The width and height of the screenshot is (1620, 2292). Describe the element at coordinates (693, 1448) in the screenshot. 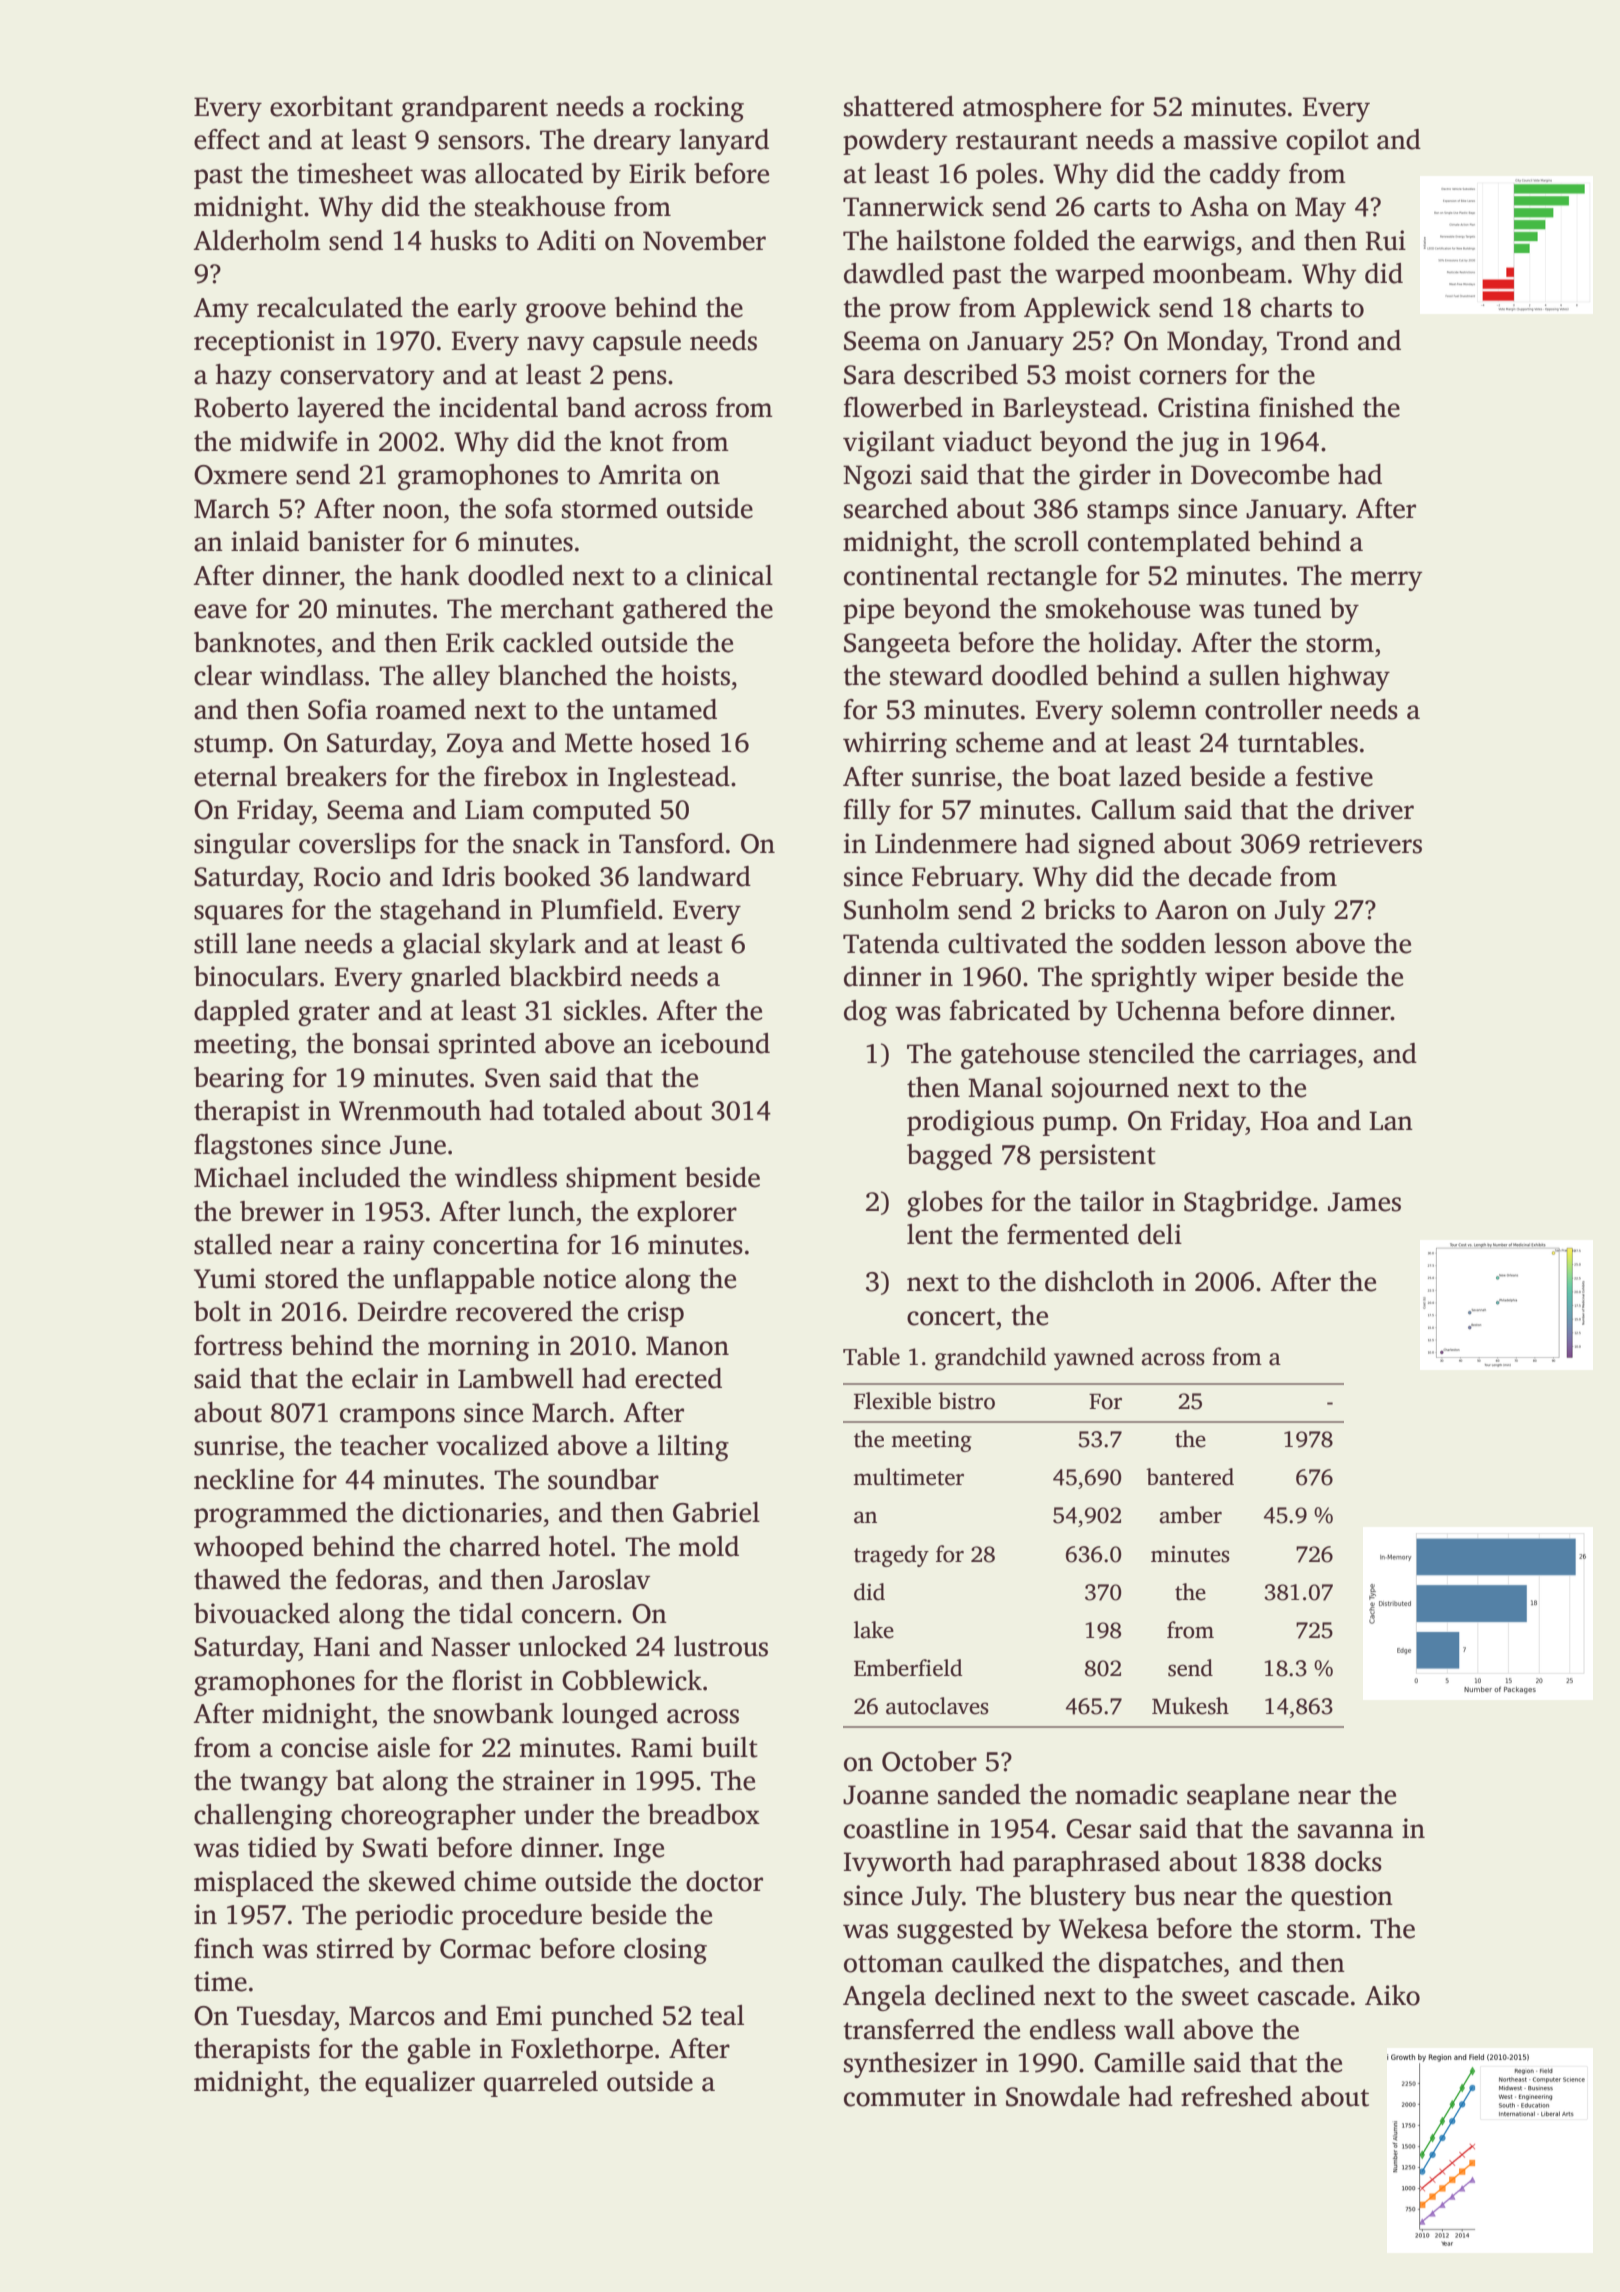

I see `lilting` at that location.
